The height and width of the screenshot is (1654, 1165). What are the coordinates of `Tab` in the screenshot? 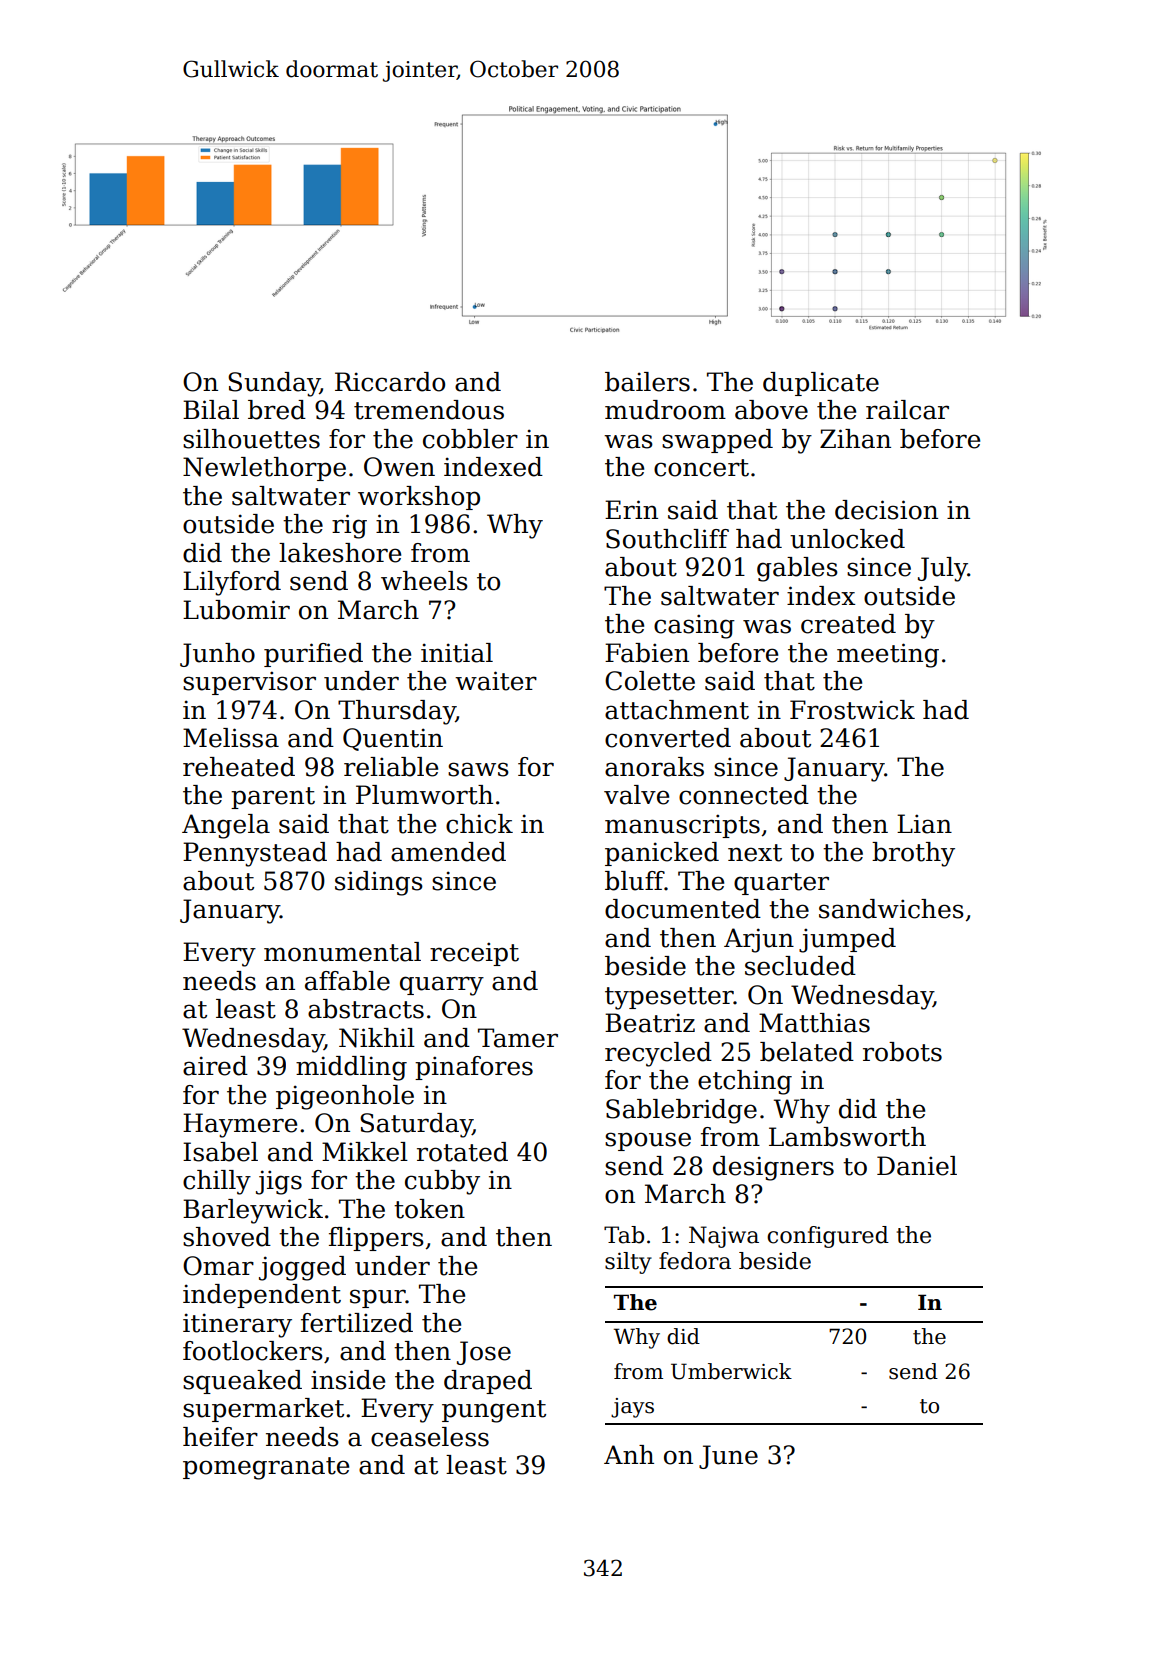 It's located at (624, 1235).
